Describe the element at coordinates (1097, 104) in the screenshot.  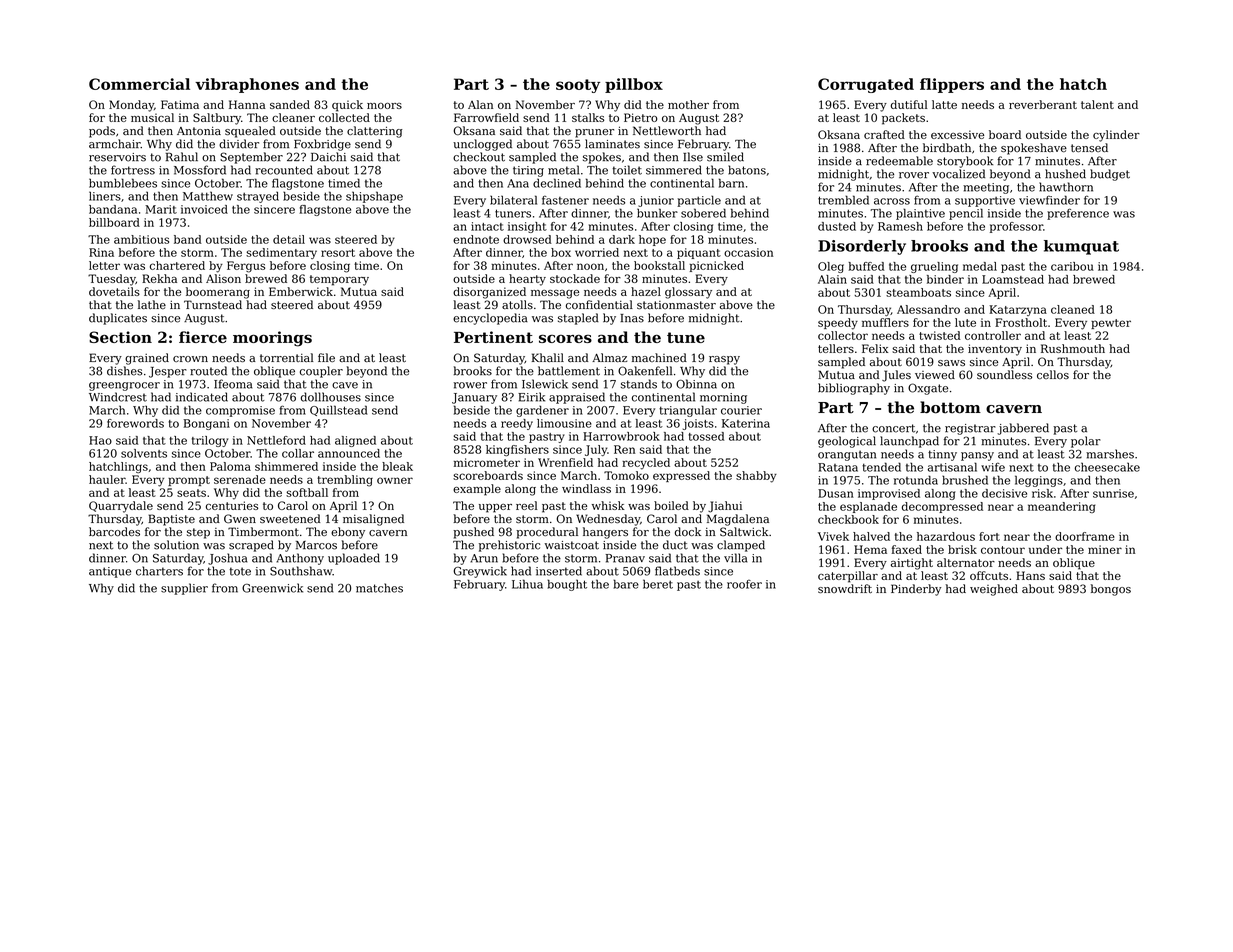
I see `talent` at that location.
